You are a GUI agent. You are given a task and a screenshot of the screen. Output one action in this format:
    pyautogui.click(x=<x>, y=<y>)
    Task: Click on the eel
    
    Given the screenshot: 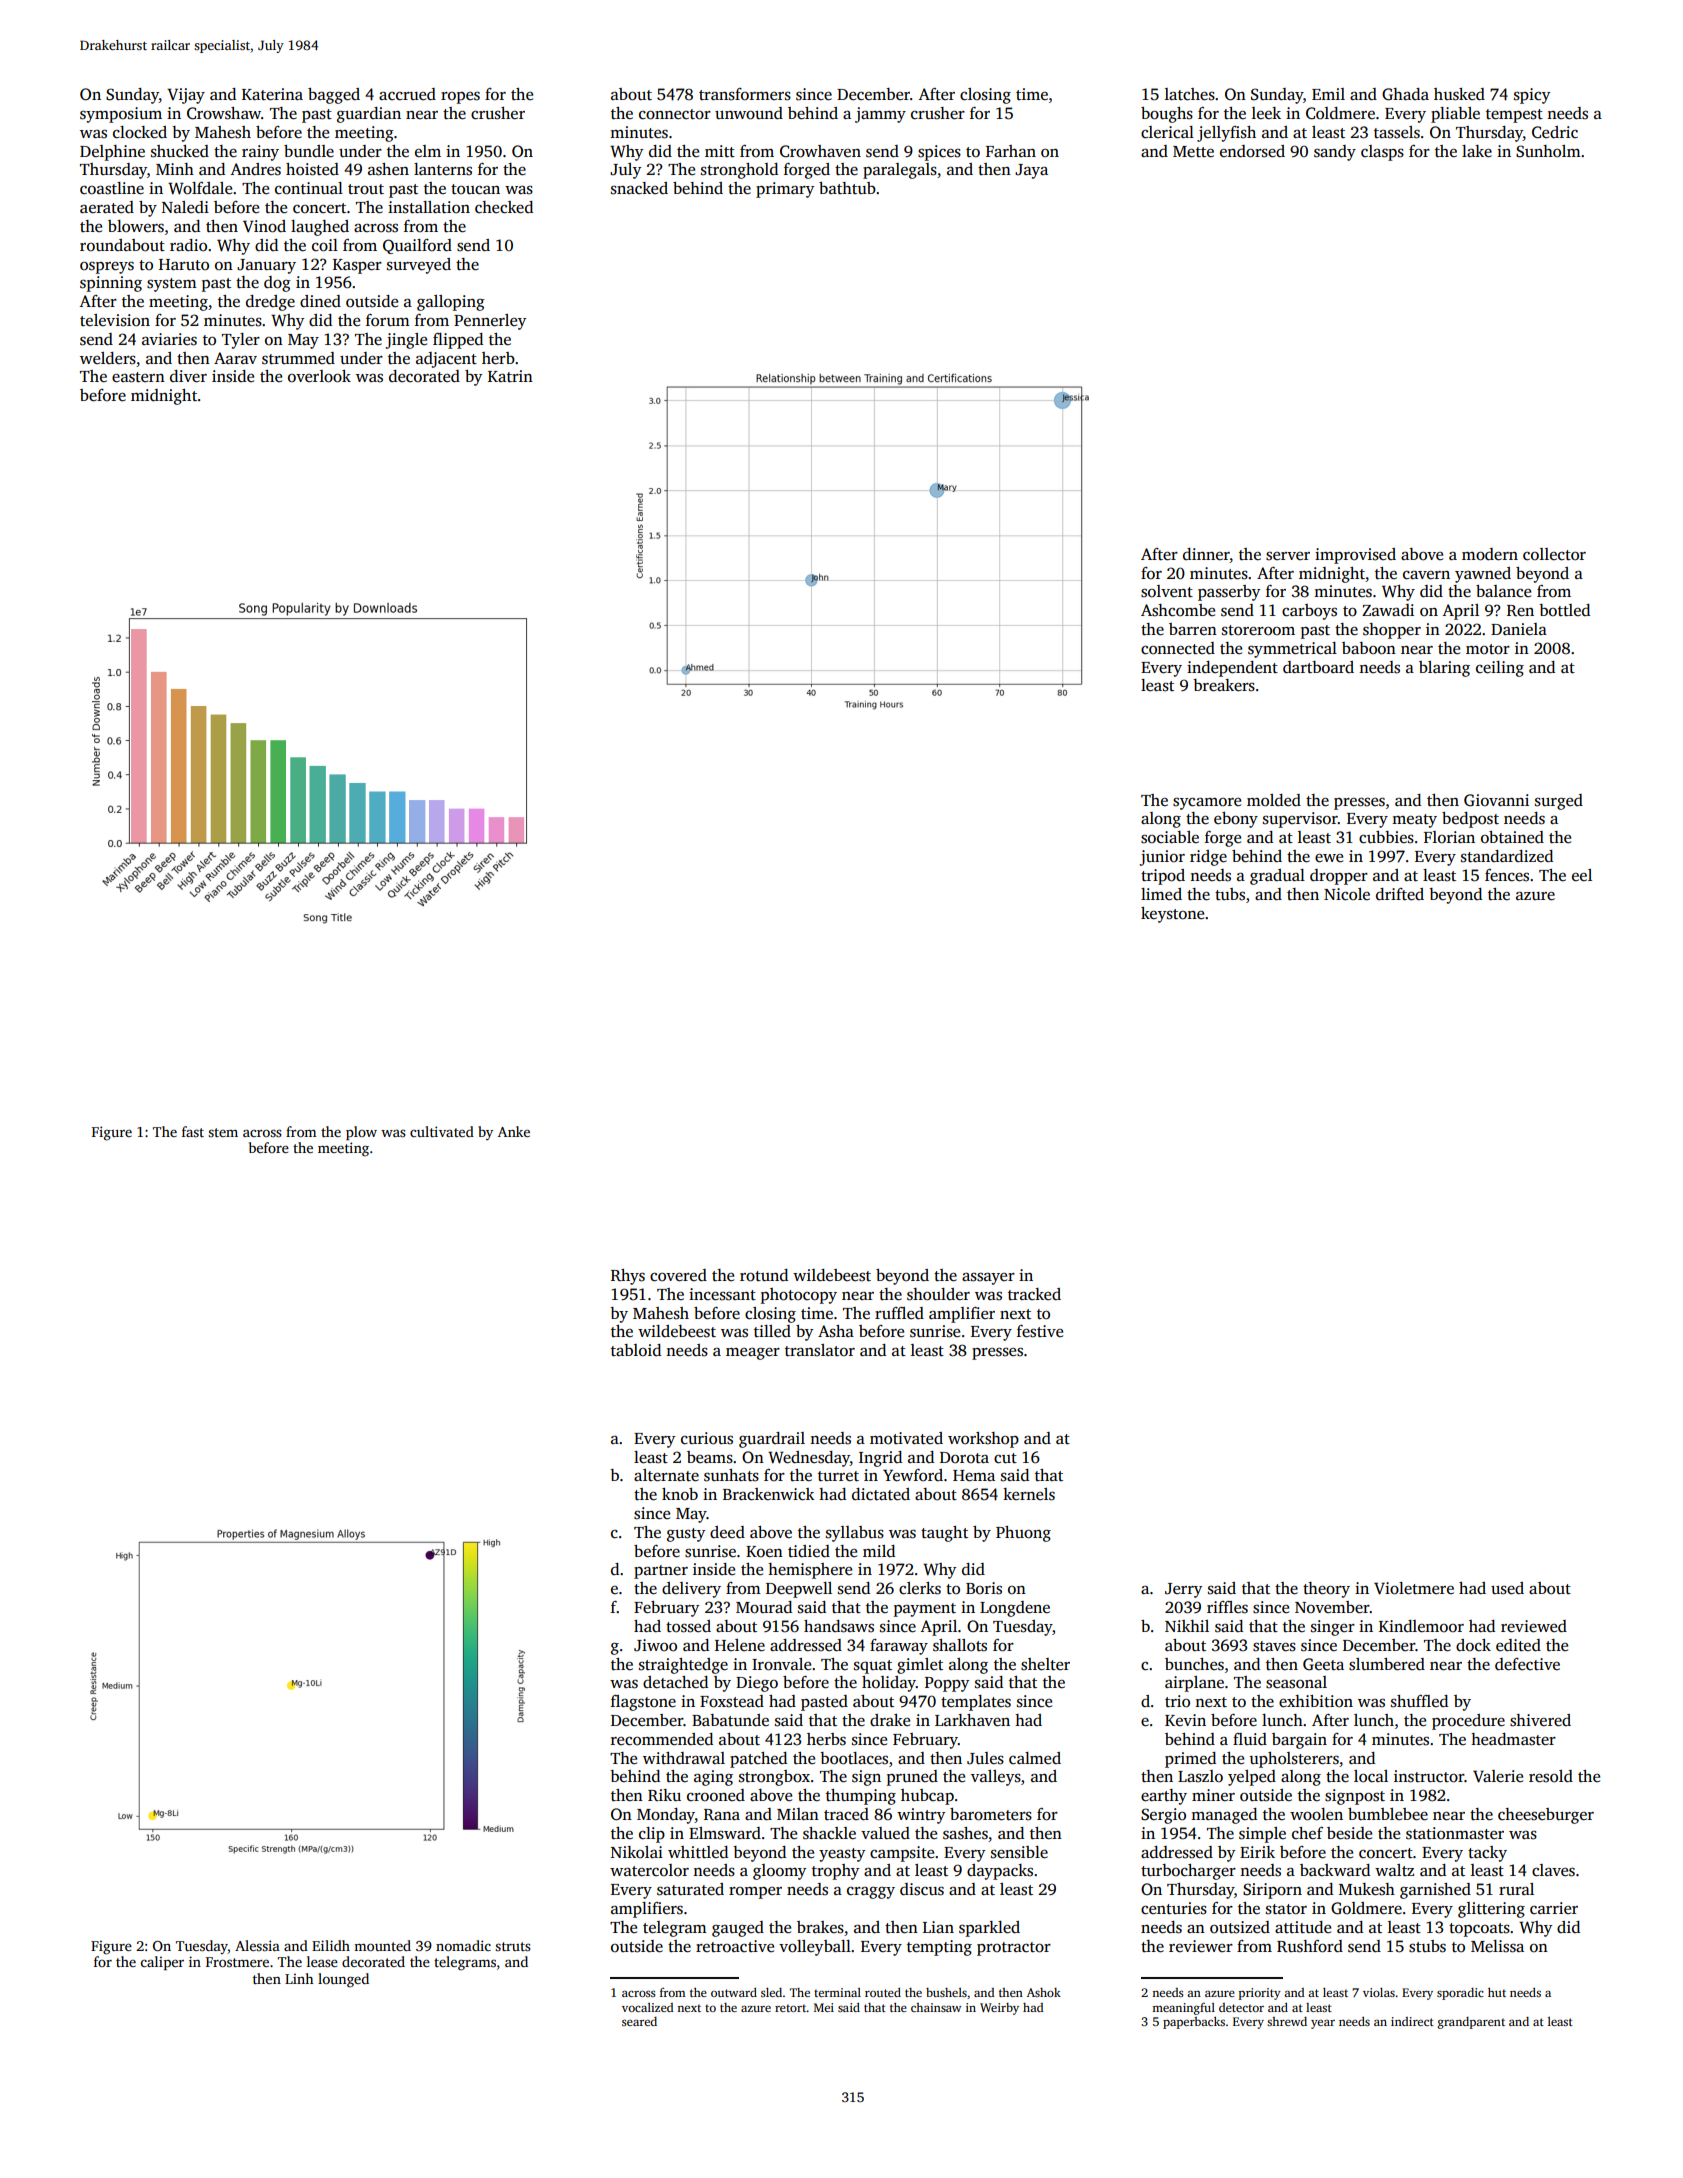 What is the action you would take?
    pyautogui.click(x=1582, y=875)
